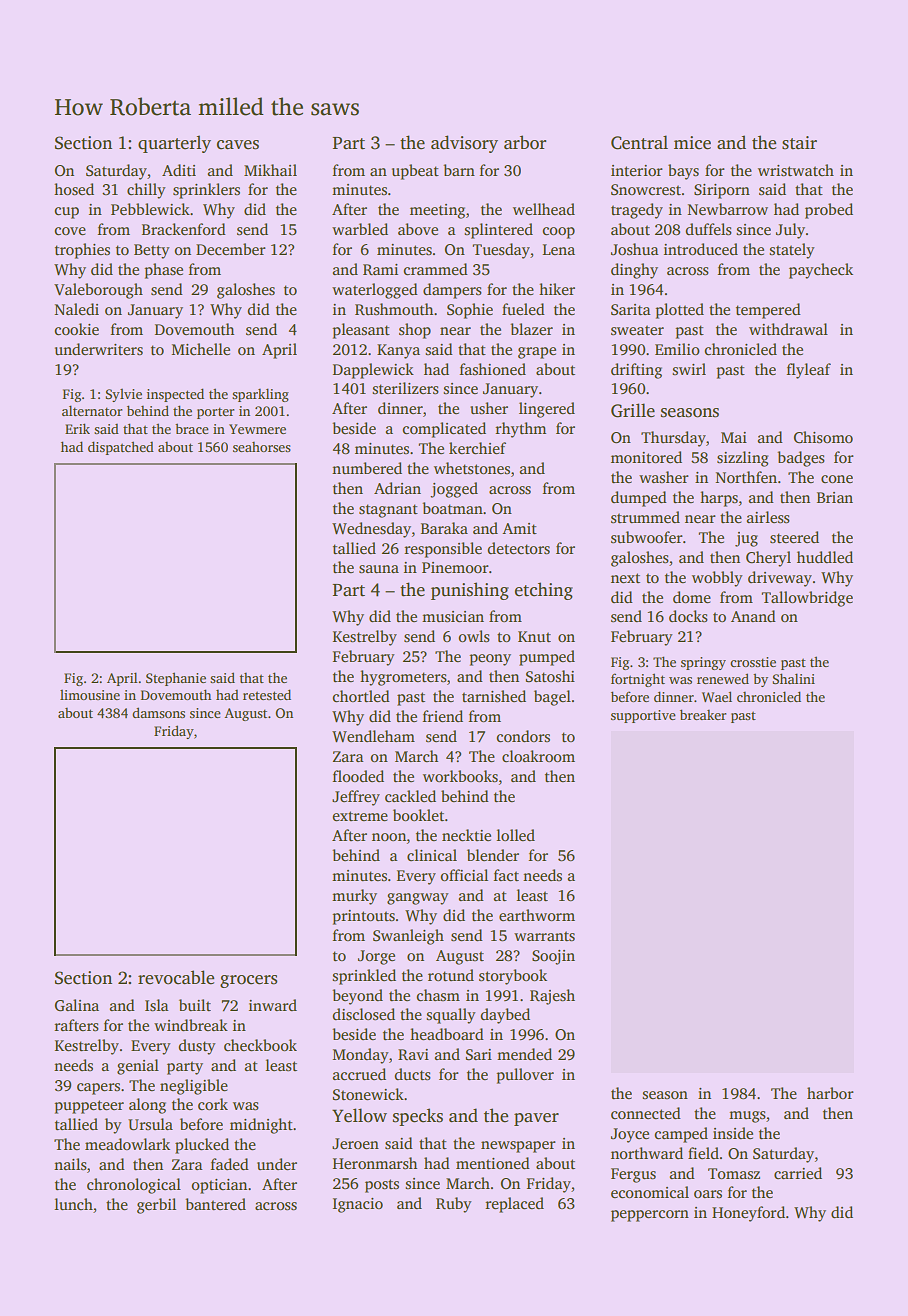  What do you see at coordinates (464, 144) in the image?
I see `advisory` at bounding box center [464, 144].
